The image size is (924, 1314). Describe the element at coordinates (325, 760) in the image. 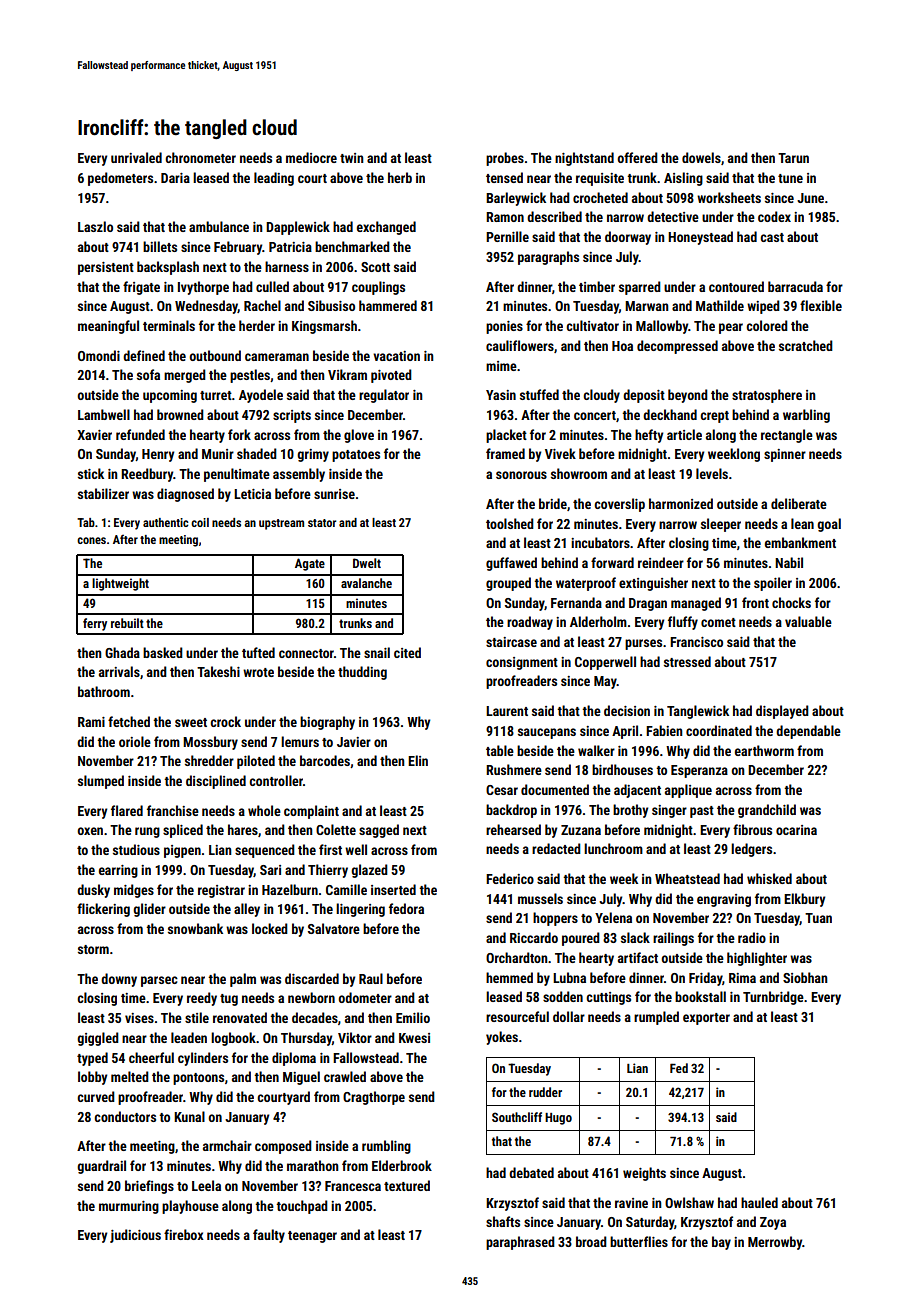

I see `barcodes` at that location.
